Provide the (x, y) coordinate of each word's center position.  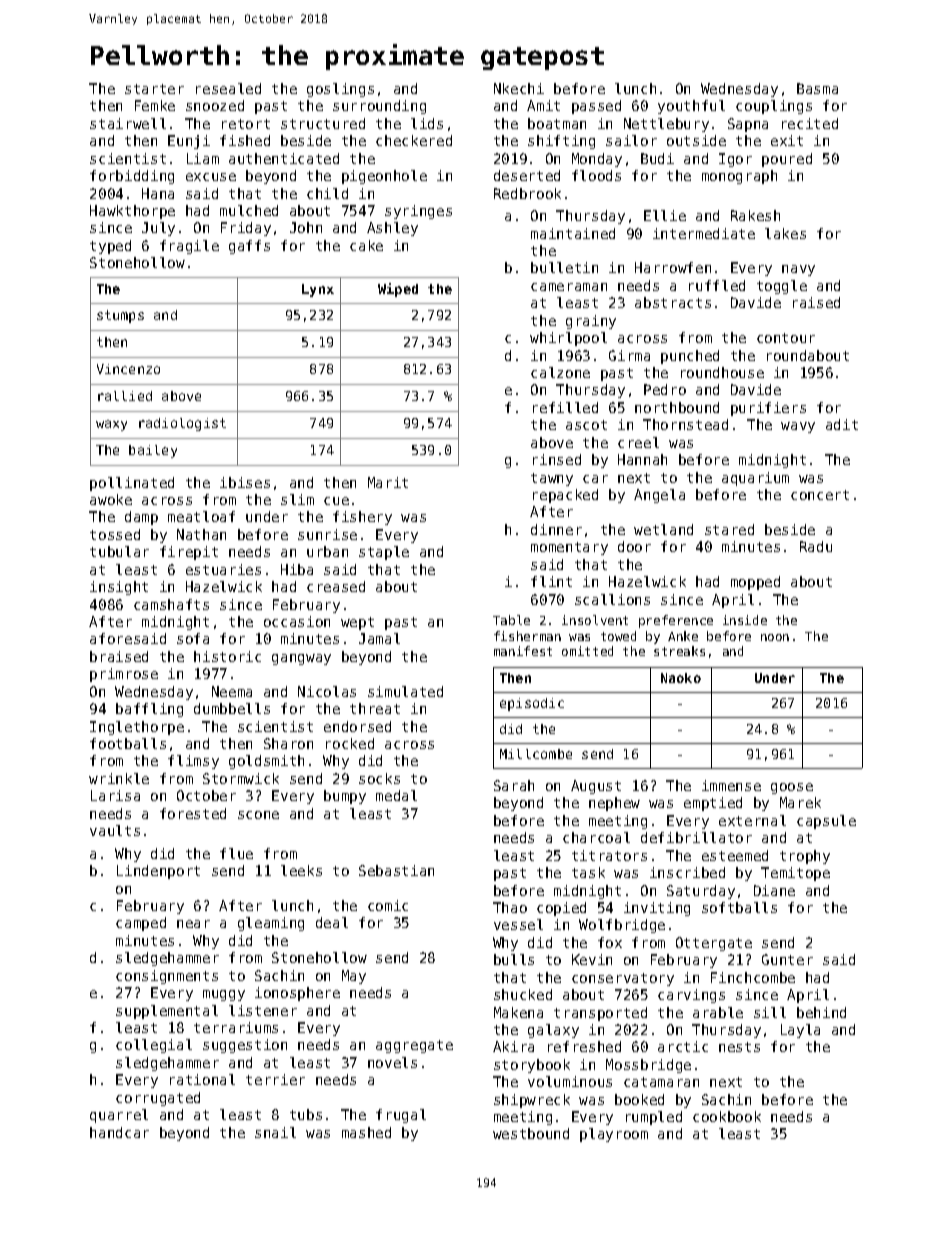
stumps (120, 316)
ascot (586, 425)
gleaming (271, 924)
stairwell (128, 123)
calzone (560, 372)
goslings (340, 90)
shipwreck (532, 1101)
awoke (111, 499)
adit (842, 424)
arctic (683, 1046)
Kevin (592, 959)
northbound (677, 407)
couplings (774, 107)
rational (202, 1079)
